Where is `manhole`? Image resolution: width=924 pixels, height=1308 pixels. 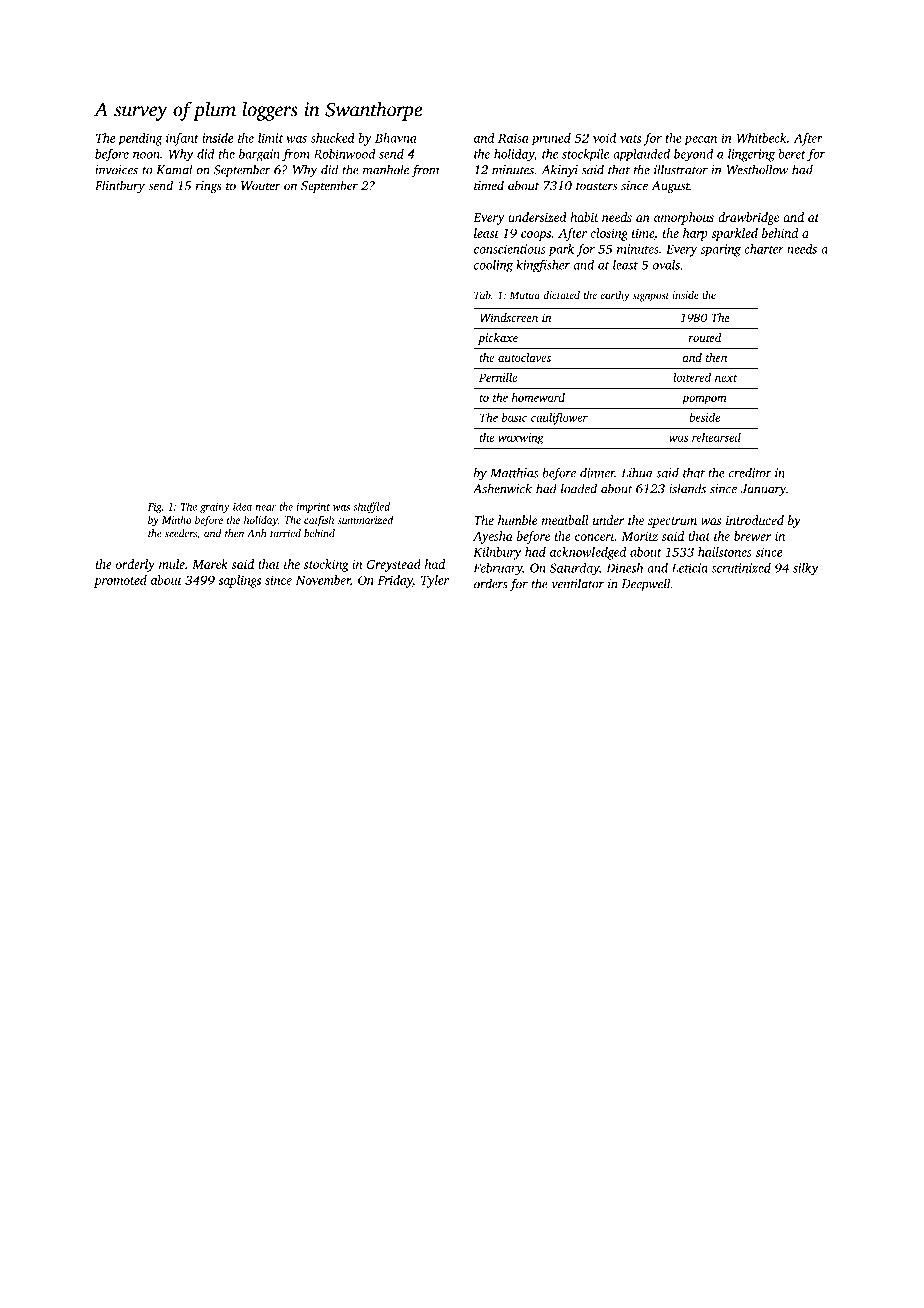 manhole is located at coordinates (386, 169).
